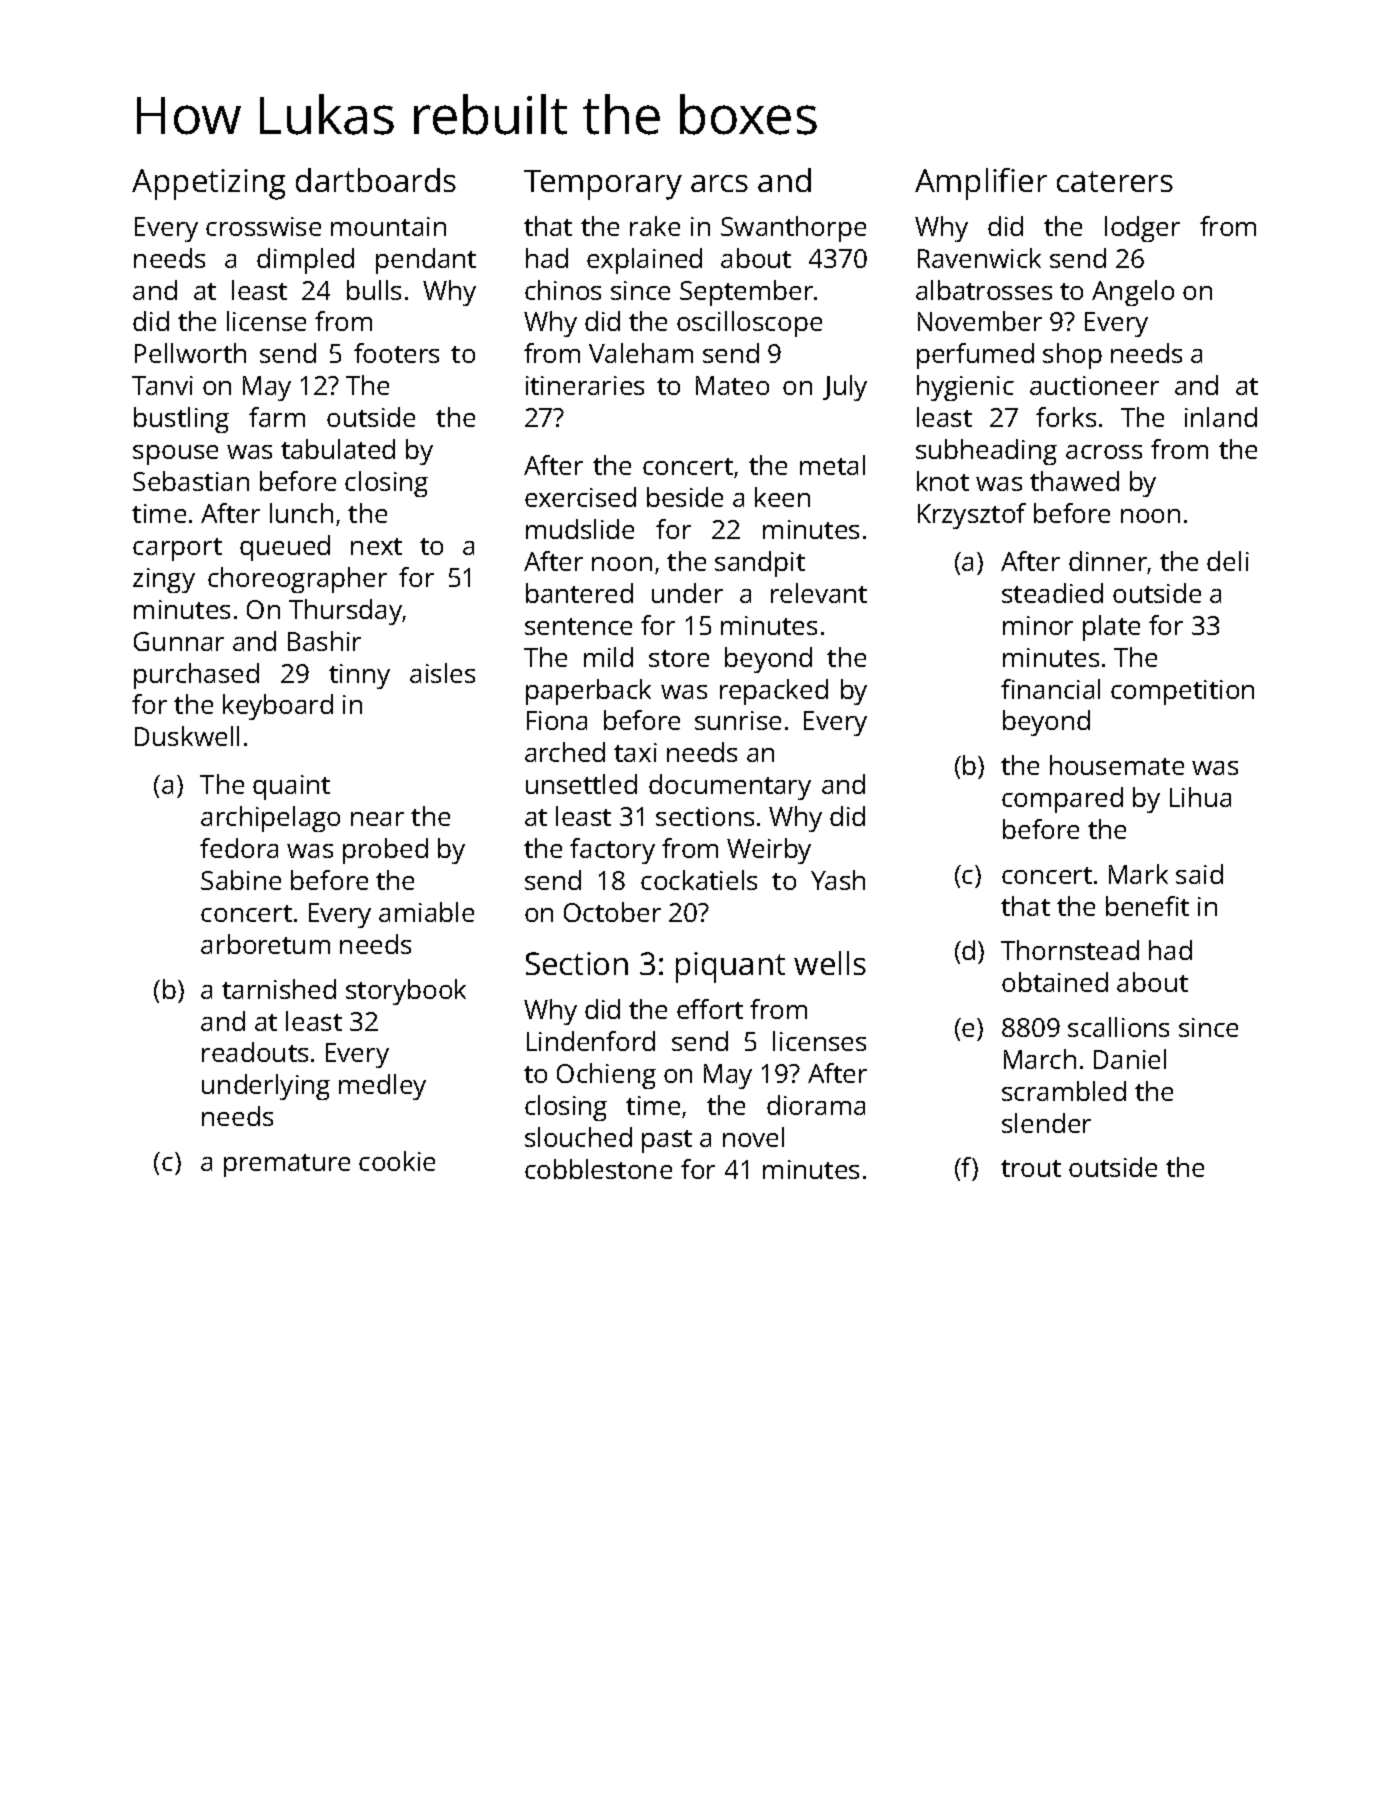 This screenshot has width=1392, height=1802. I want to click on exercised, so click(580, 497).
